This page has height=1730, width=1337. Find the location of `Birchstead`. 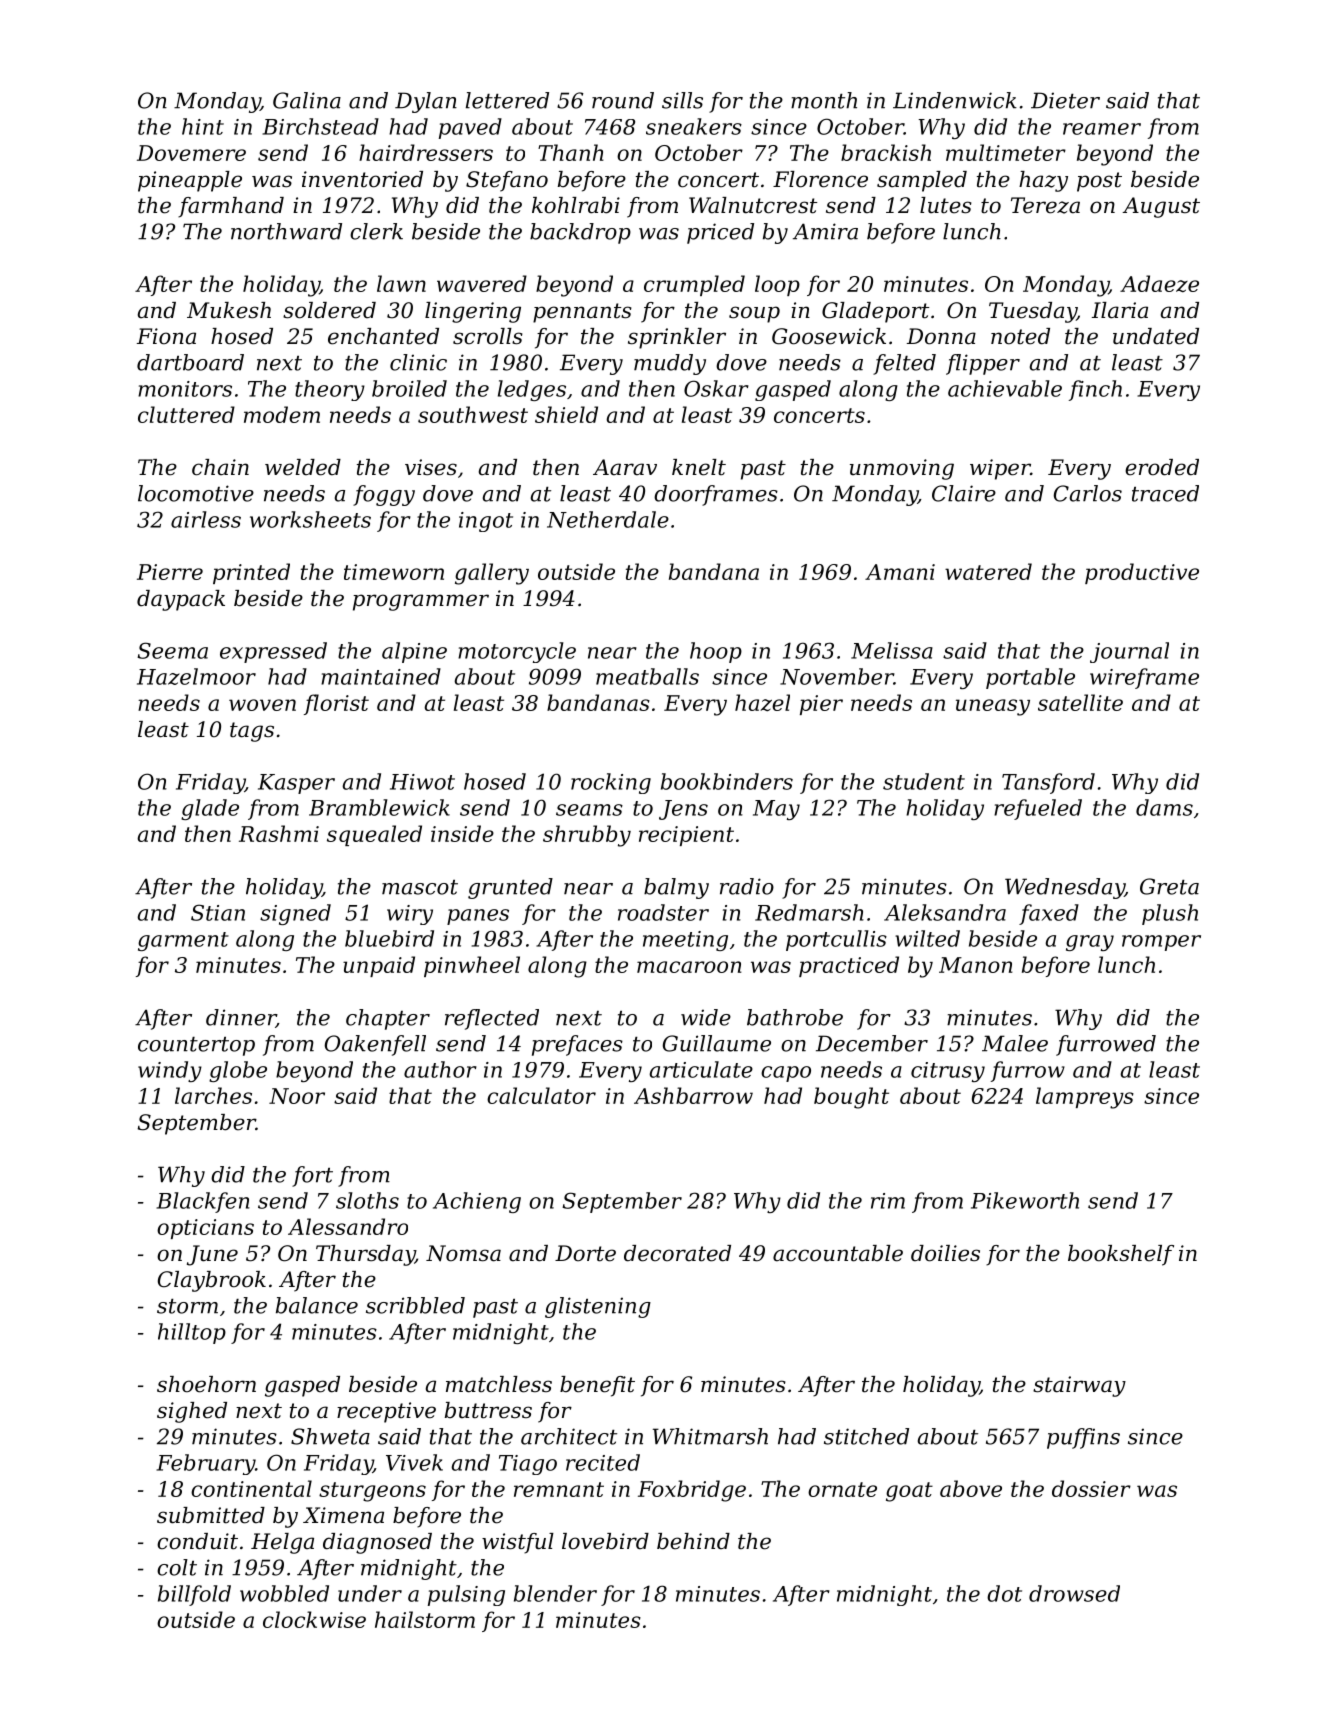

Birchstead is located at coordinates (320, 126).
